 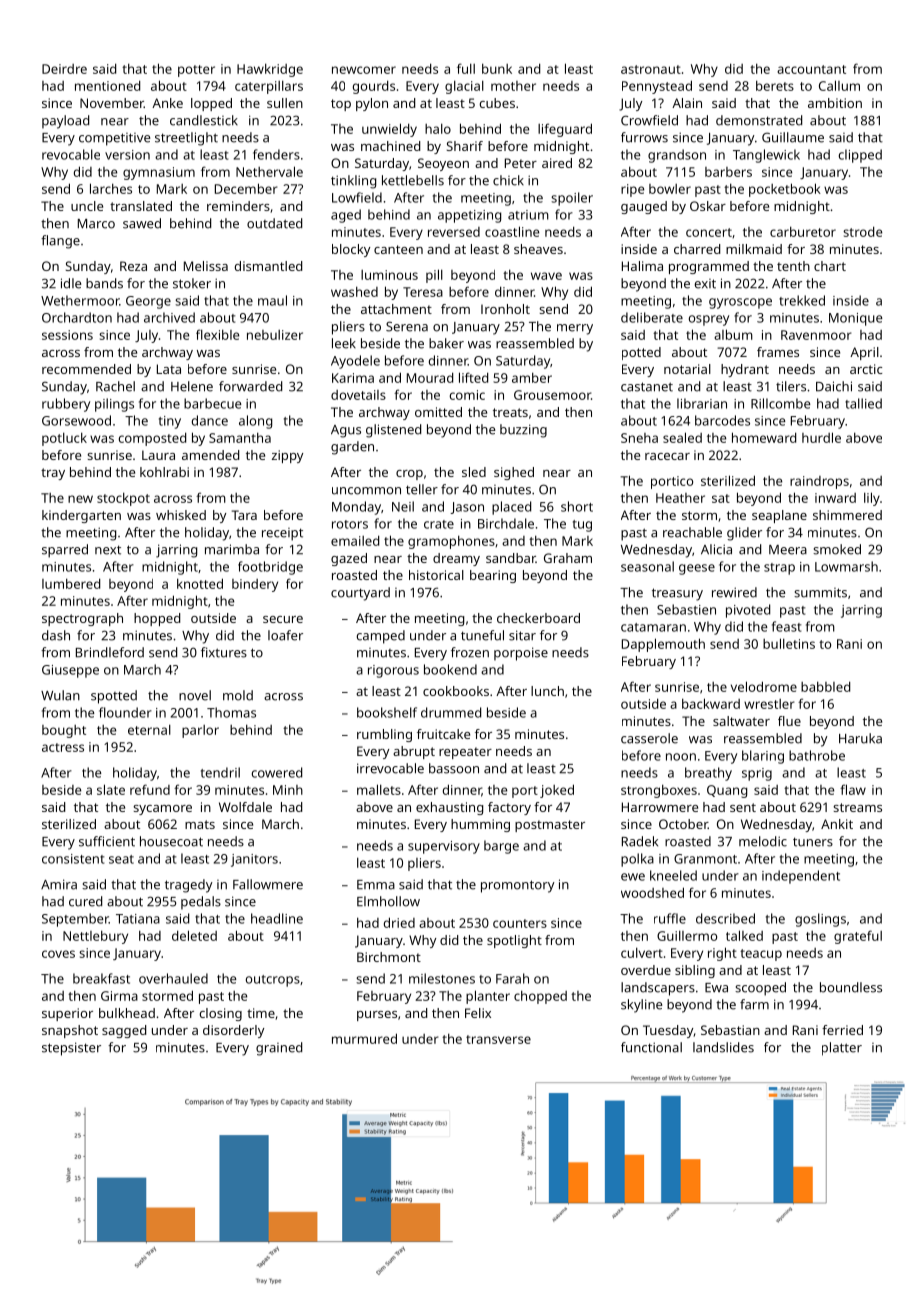 What do you see at coordinates (651, 69) in the screenshot?
I see `astronaut` at bounding box center [651, 69].
